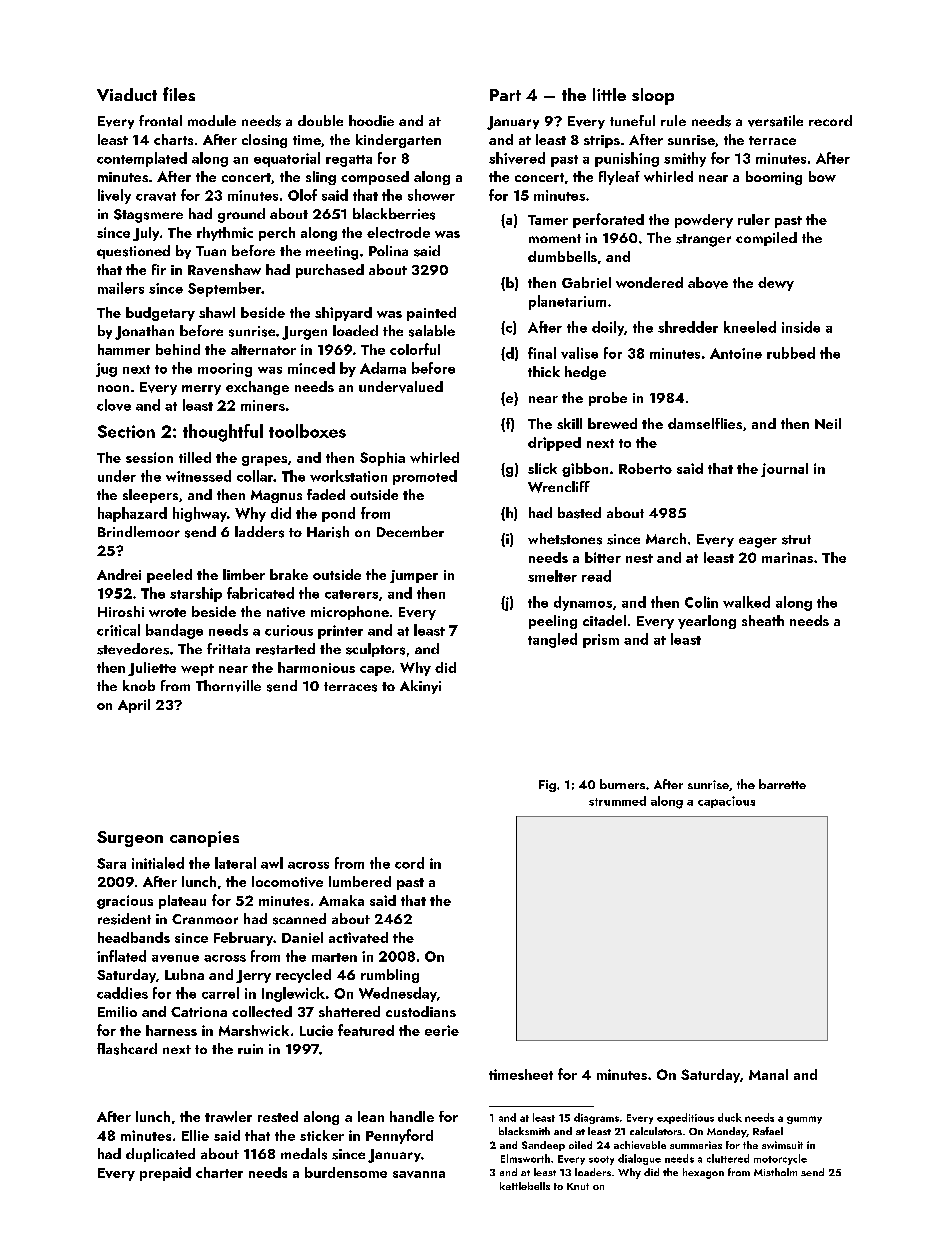  I want to click on smithy, so click(685, 159).
